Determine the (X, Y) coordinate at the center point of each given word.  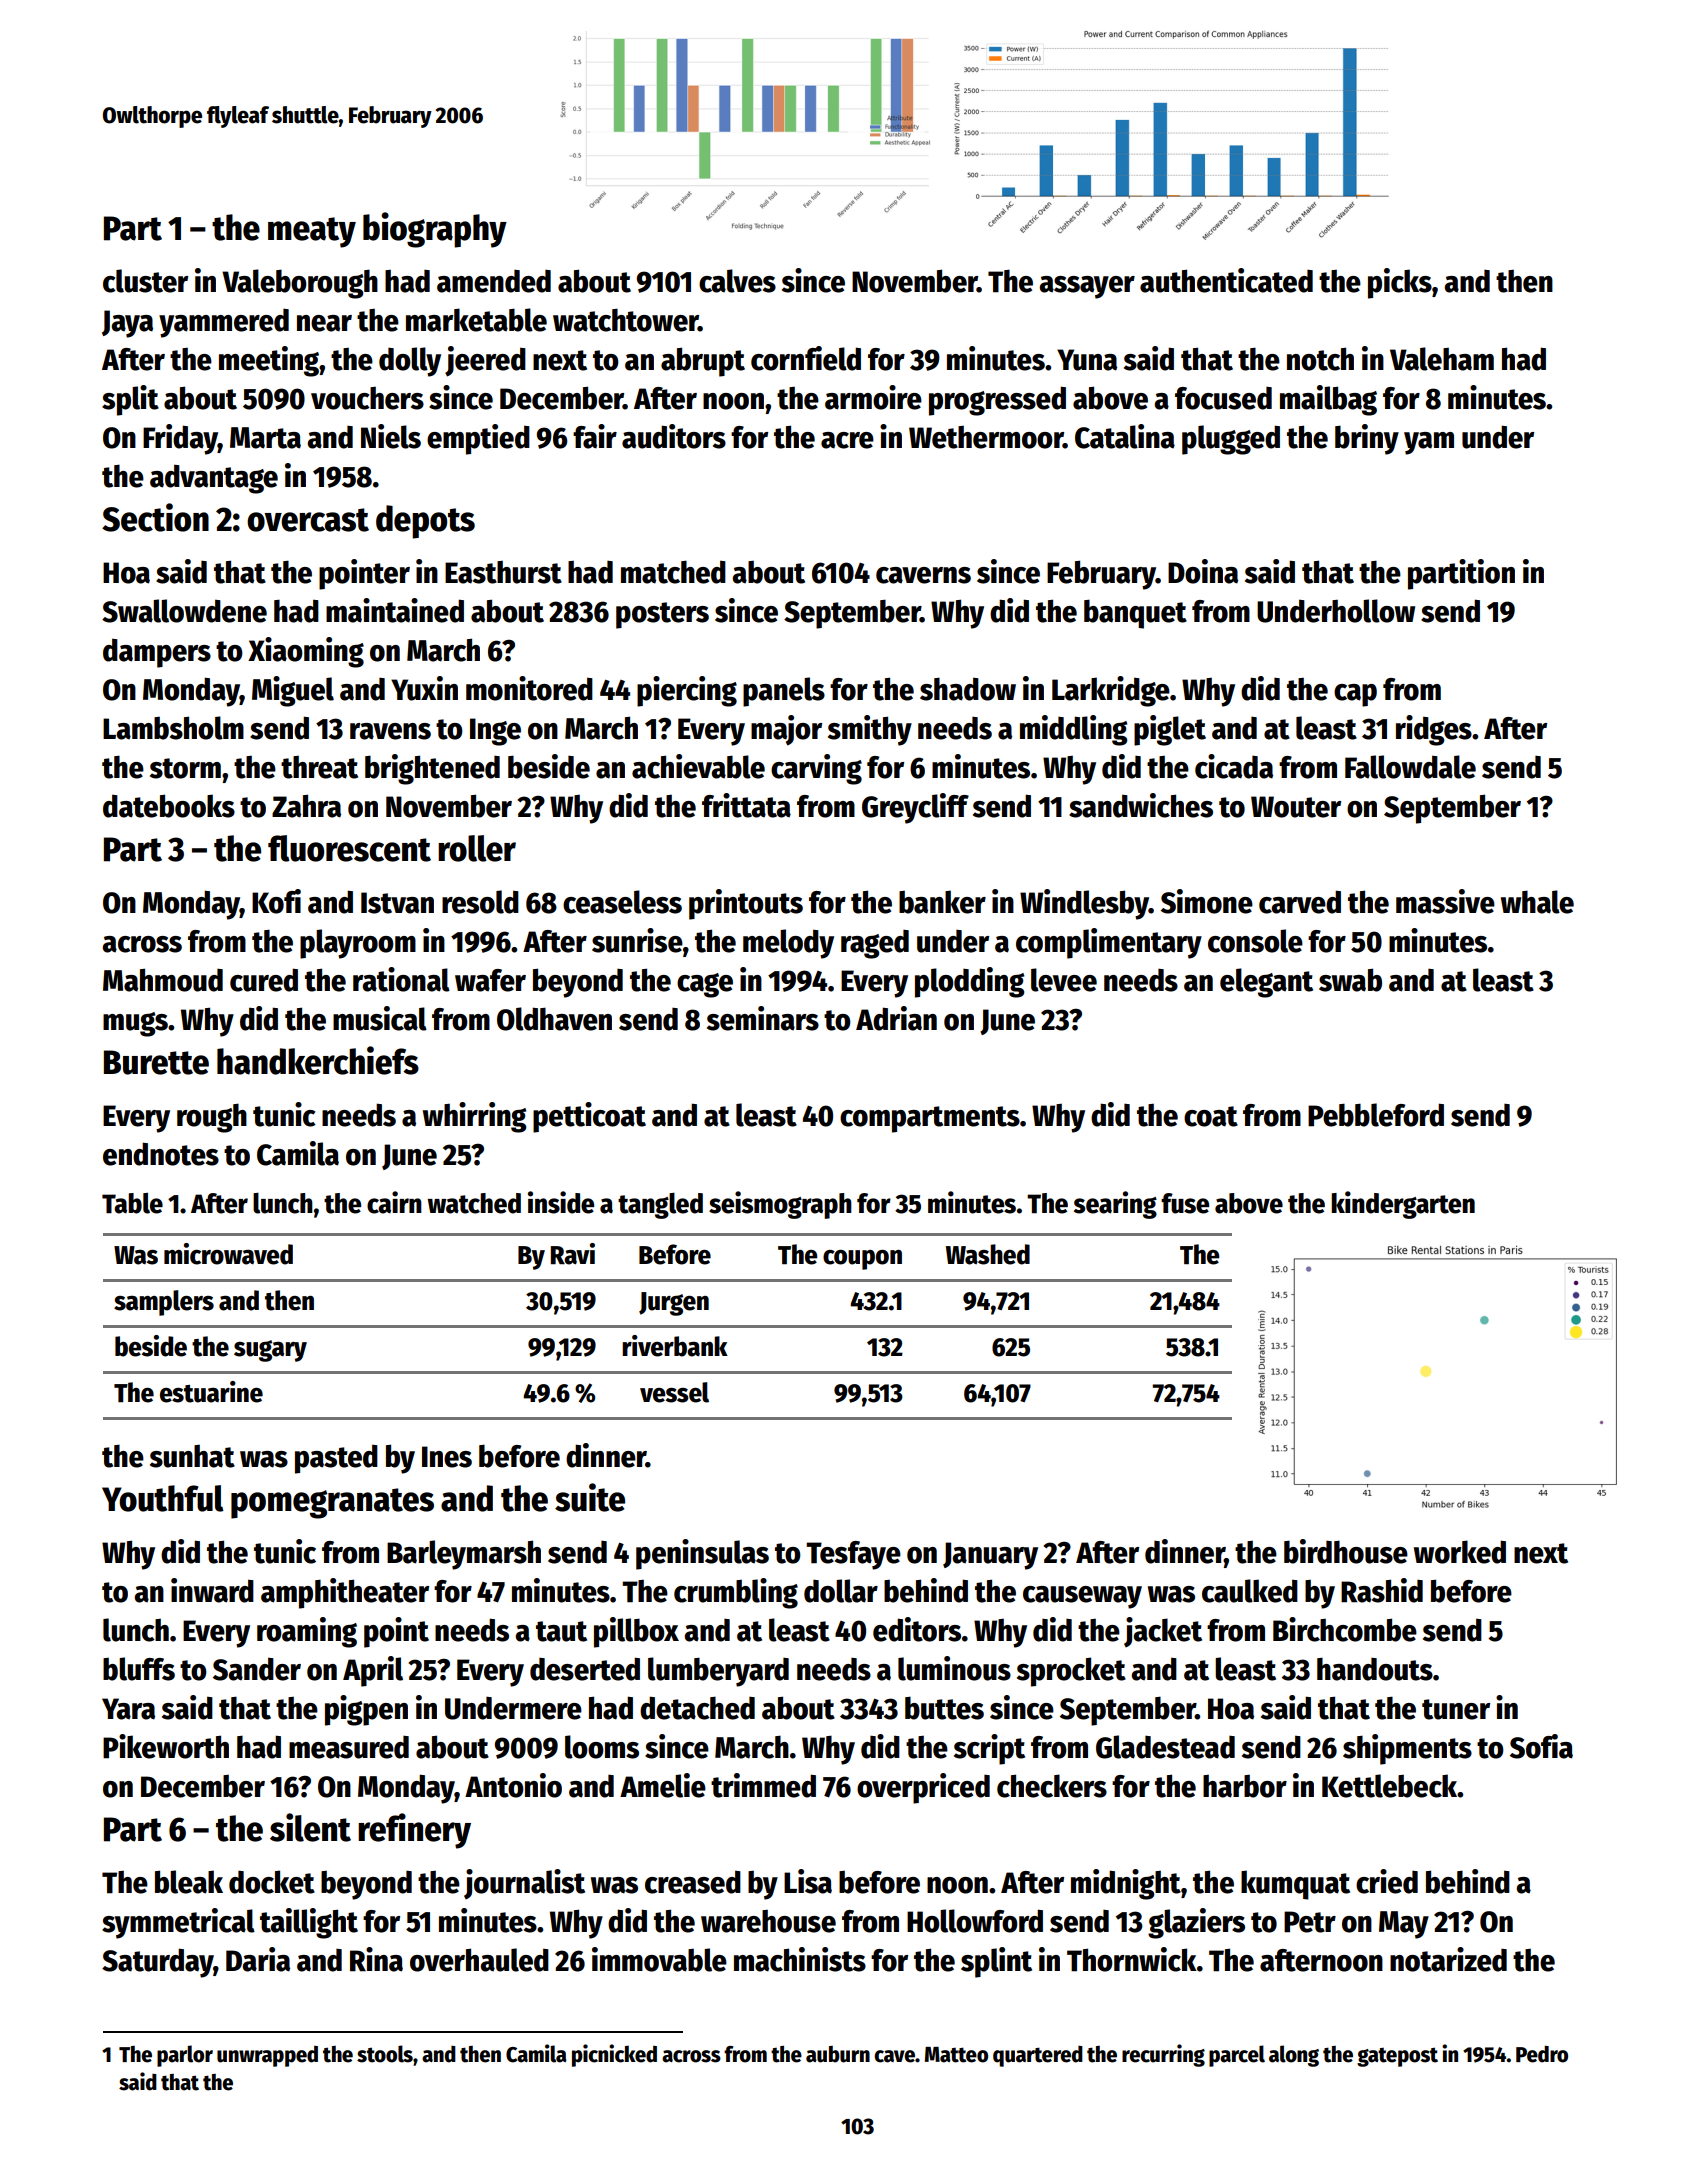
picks (1400, 283)
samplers (164, 1303)
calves (737, 281)
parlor (185, 2056)
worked (1460, 1552)
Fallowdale (1410, 767)
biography (435, 230)
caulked (1250, 1591)
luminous (954, 1668)
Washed (988, 1254)
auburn (838, 2054)
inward (212, 1590)
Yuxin (424, 688)
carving (816, 769)
